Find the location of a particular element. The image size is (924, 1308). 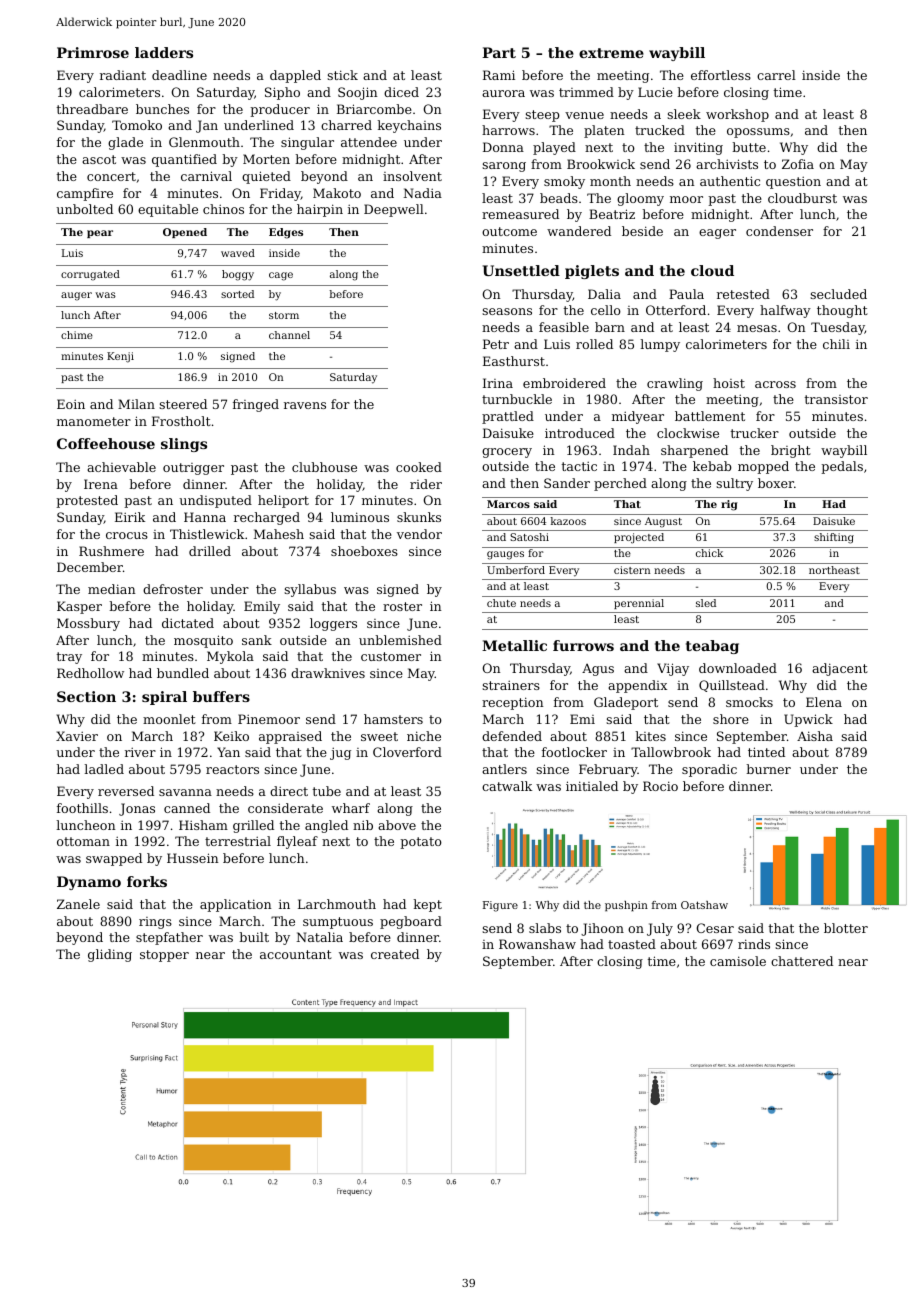

midyear is located at coordinates (638, 417).
